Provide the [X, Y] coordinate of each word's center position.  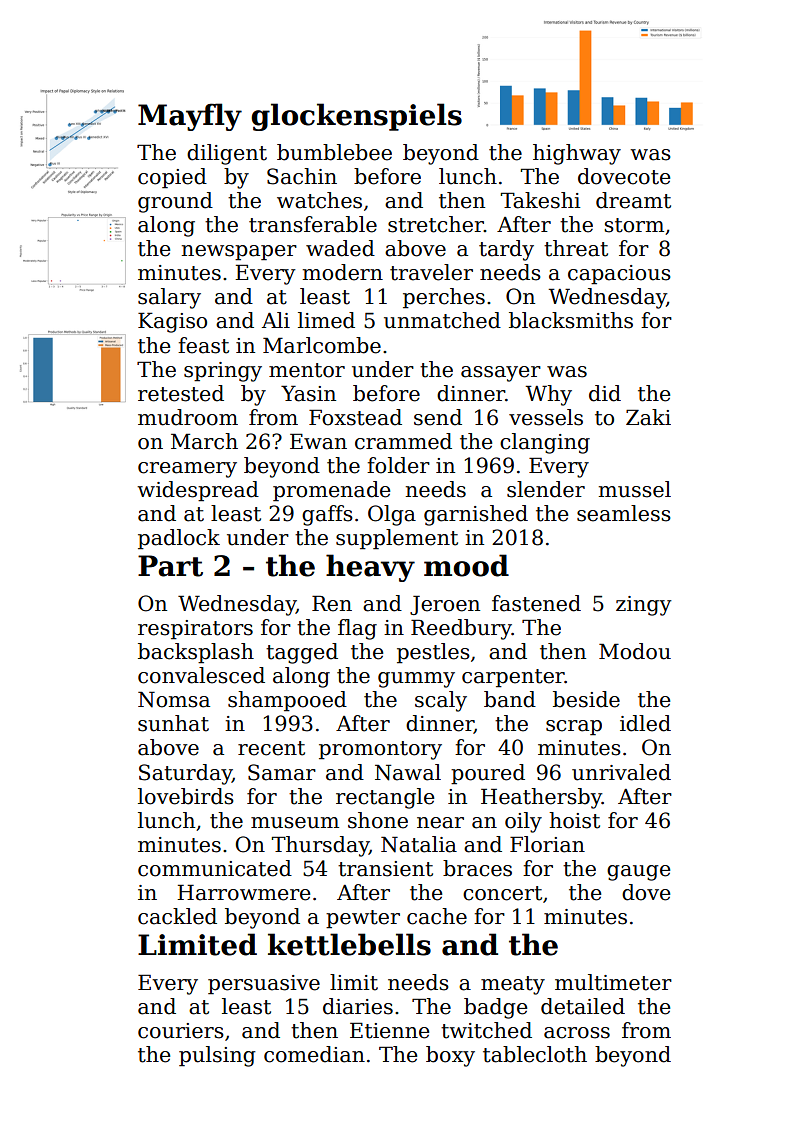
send [438, 417]
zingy [644, 606]
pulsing [217, 1056]
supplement [397, 539]
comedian [314, 1054]
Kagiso [172, 322]
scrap [574, 728]
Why [549, 395]
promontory [380, 750]
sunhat [173, 723]
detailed [583, 1006]
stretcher [436, 224]
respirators [195, 630]
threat [576, 248]
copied [172, 178]
